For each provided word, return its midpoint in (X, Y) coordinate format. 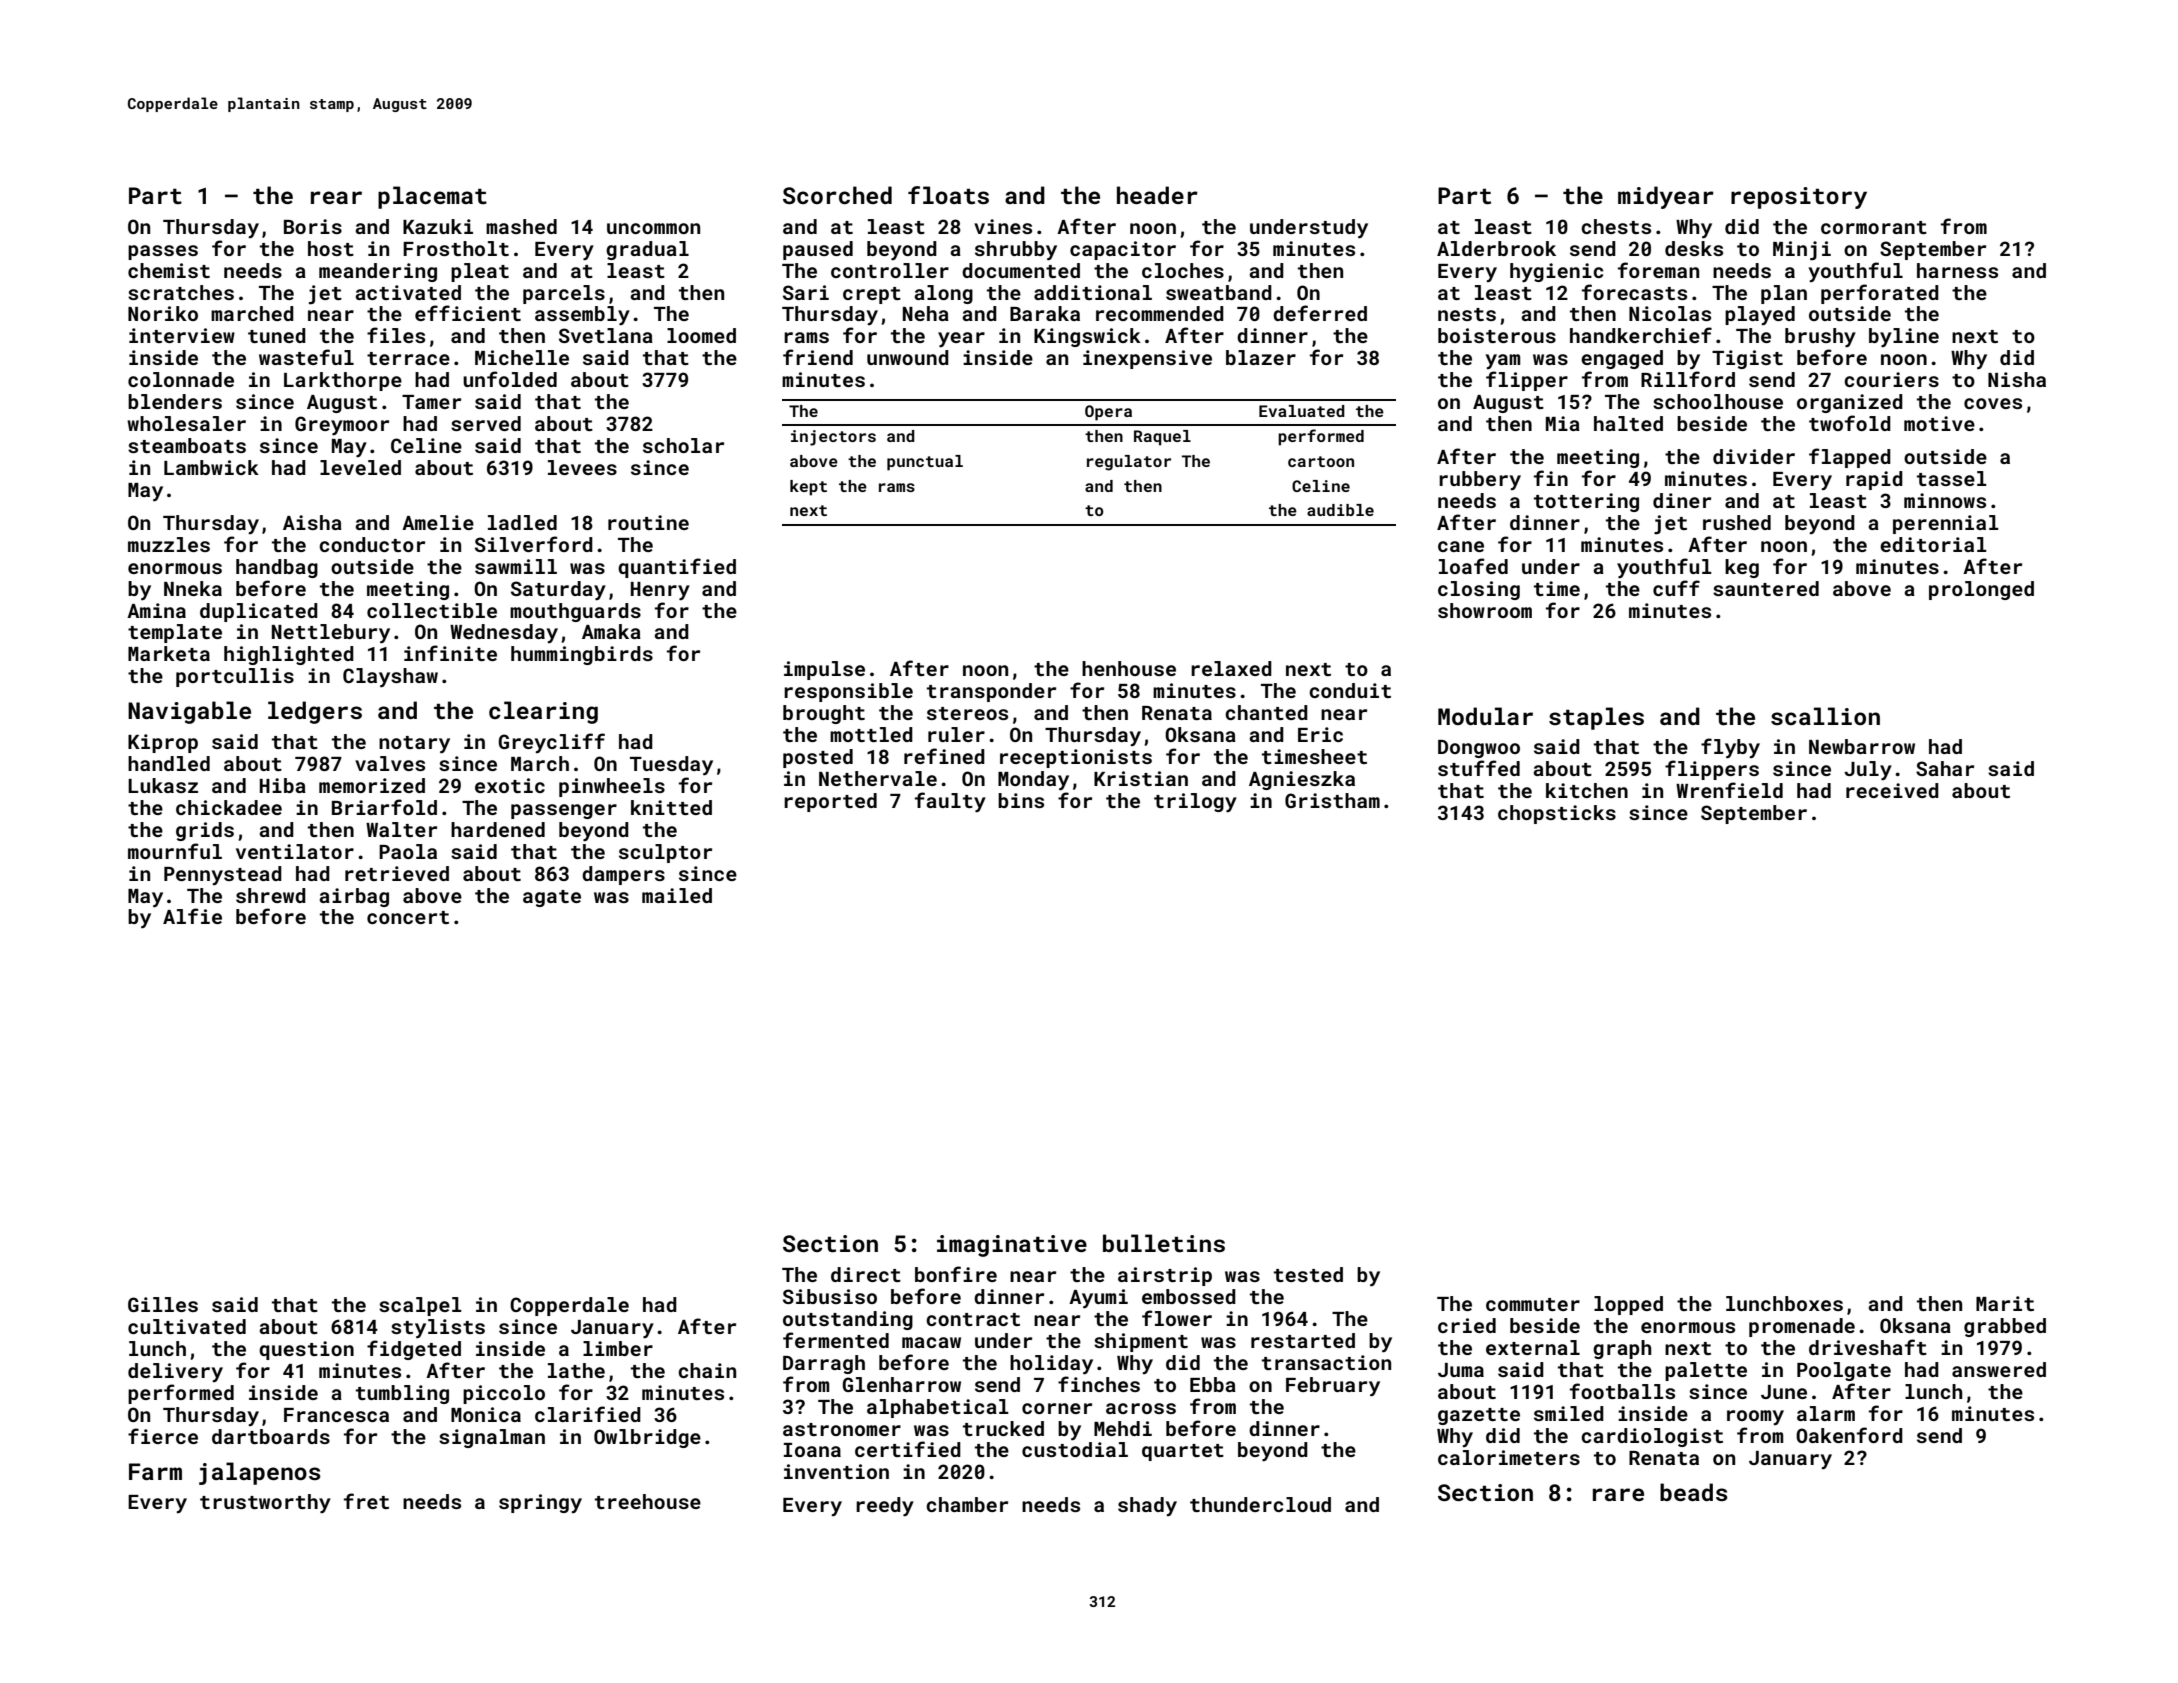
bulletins (1164, 1243)
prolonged (1981, 590)
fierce (163, 1436)
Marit (2005, 1303)
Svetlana (606, 335)
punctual (925, 463)
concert (408, 917)
